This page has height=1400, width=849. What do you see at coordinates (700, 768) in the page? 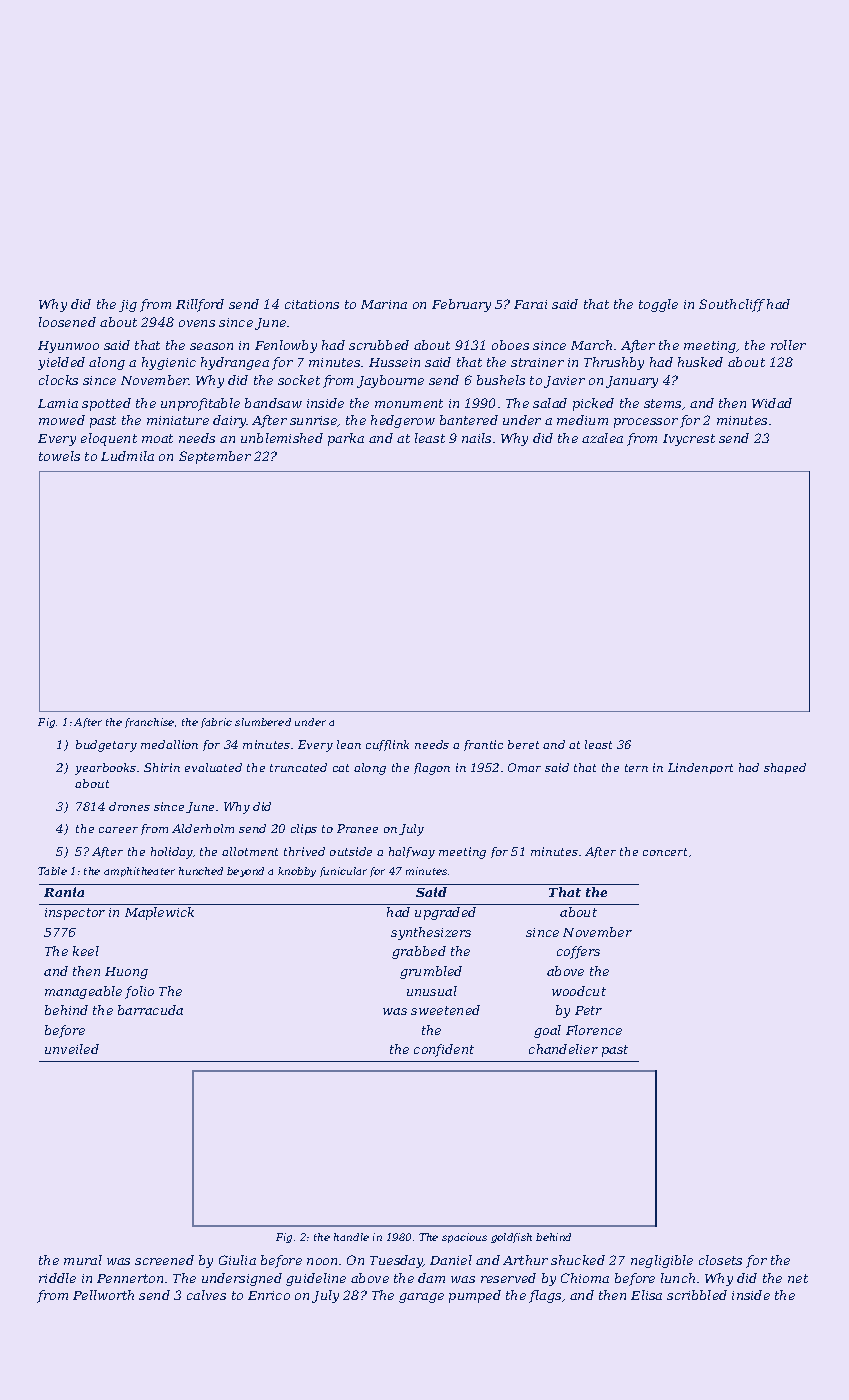
I see `Lindenport` at bounding box center [700, 768].
